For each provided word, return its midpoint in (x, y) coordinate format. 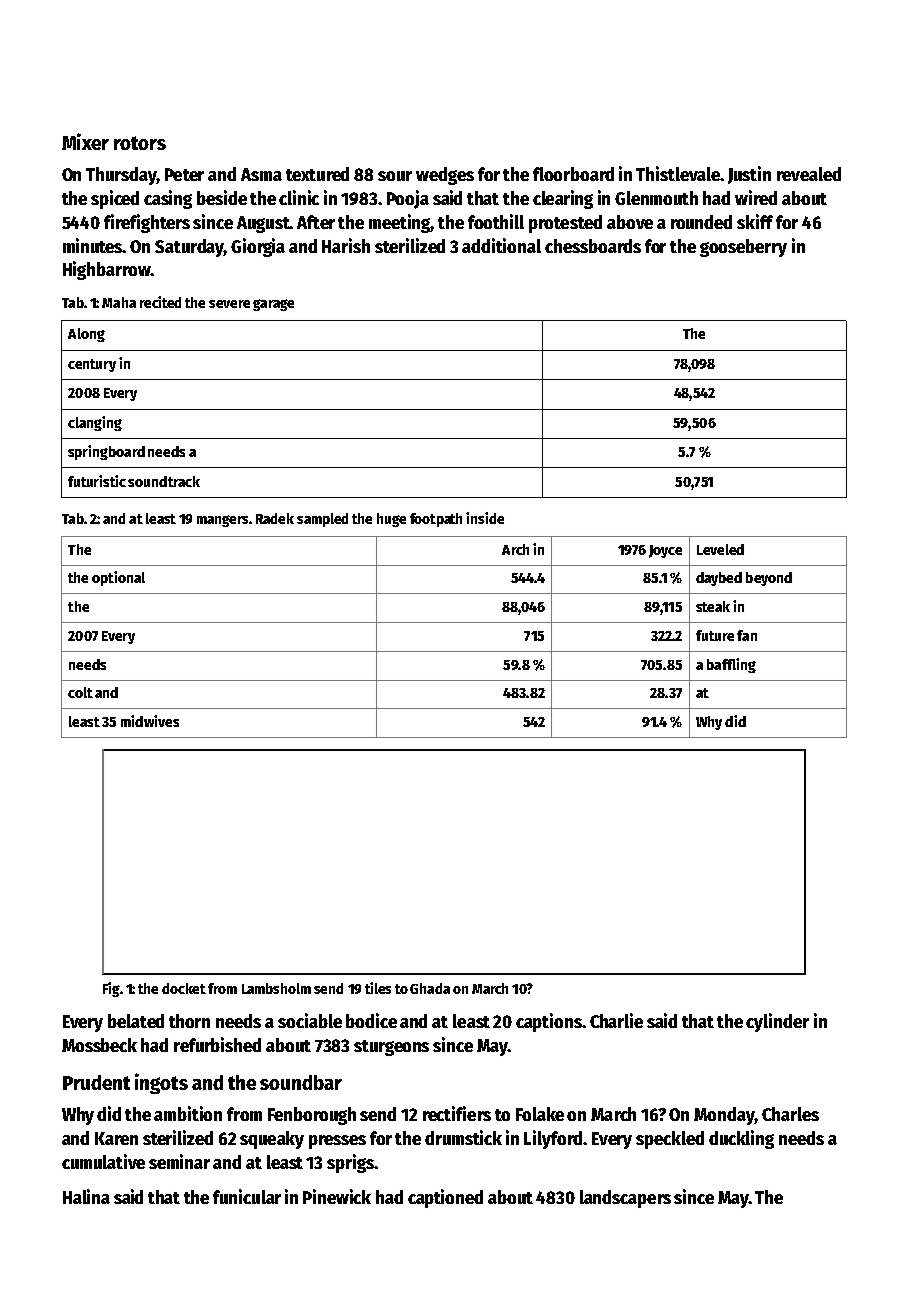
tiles (378, 988)
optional (118, 578)
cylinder (777, 1022)
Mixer (85, 141)
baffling (731, 665)
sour (395, 176)
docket (184, 988)
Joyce (665, 551)
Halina (86, 1196)
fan (747, 635)
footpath (436, 520)
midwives (150, 721)
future (715, 635)
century (92, 365)
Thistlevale (678, 173)
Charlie (616, 1020)
